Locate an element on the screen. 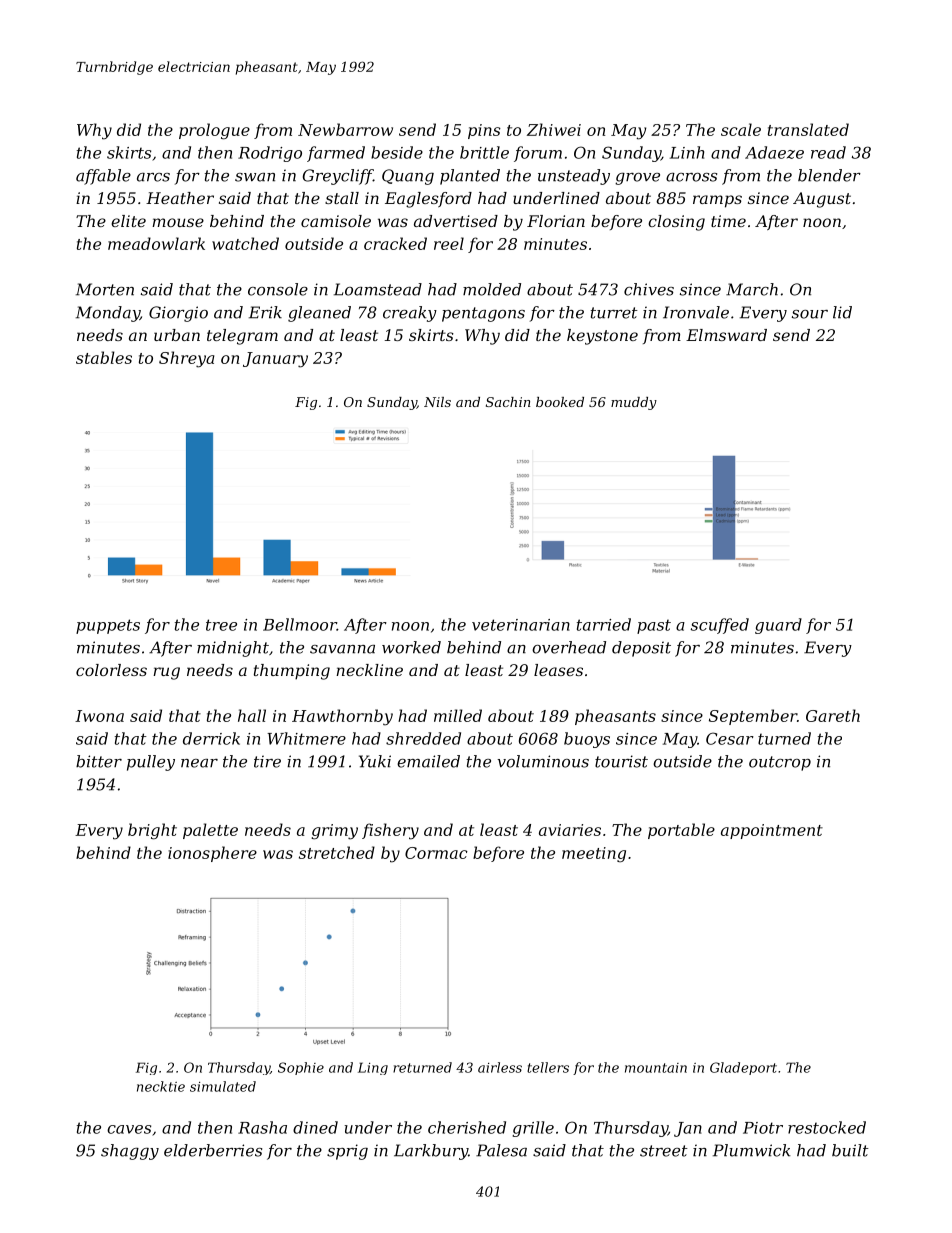 Image resolution: width=952 pixels, height=1233 pixels. Bellmoor is located at coordinates (300, 624).
